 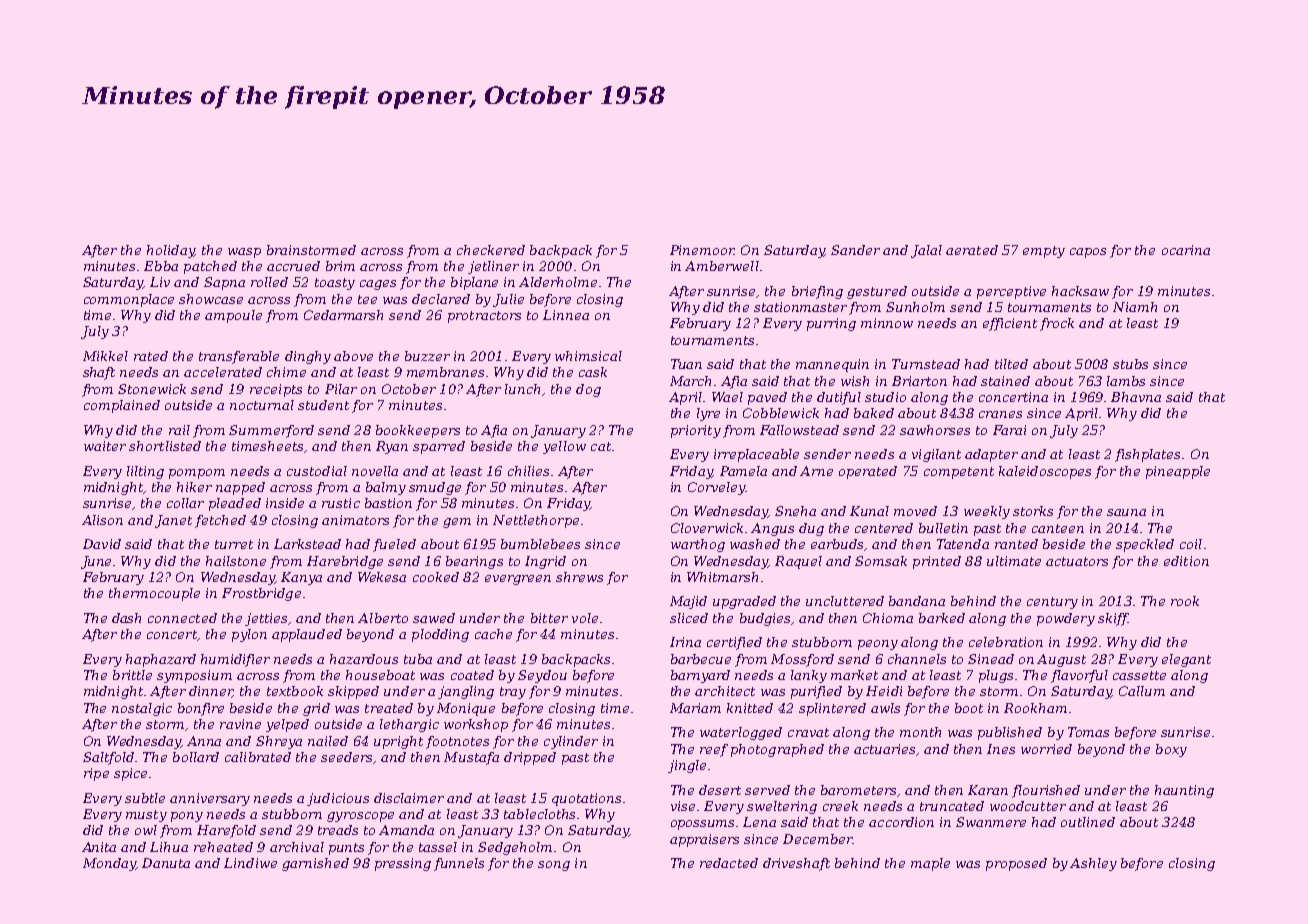 What do you see at coordinates (1130, 364) in the image?
I see `stubs` at bounding box center [1130, 364].
